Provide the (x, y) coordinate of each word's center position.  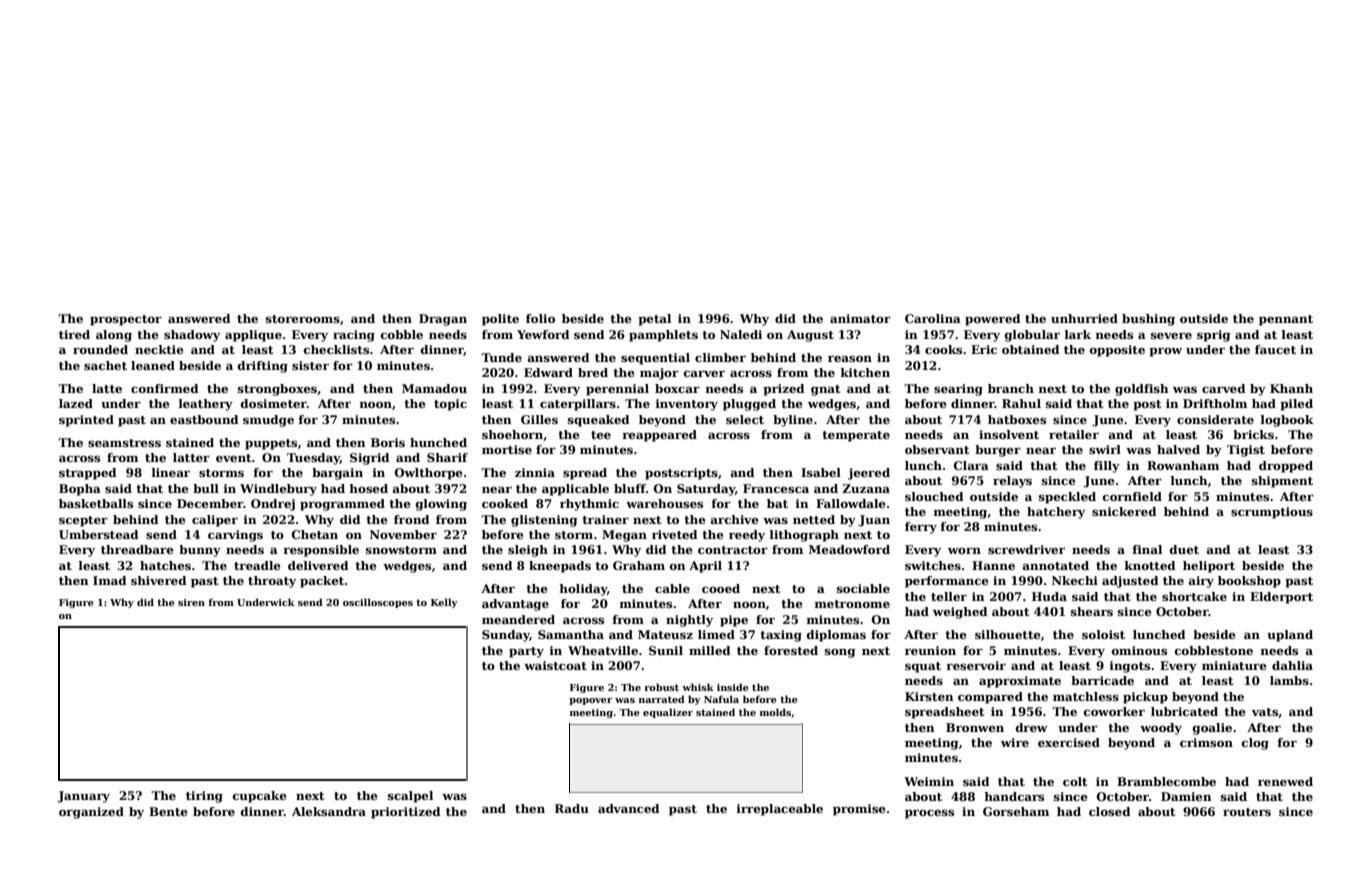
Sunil (666, 650)
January (83, 797)
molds (775, 712)
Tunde (501, 357)
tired (74, 334)
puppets (271, 444)
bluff (630, 488)
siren (191, 602)
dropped (1286, 467)
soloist (1103, 634)
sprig (1213, 336)
